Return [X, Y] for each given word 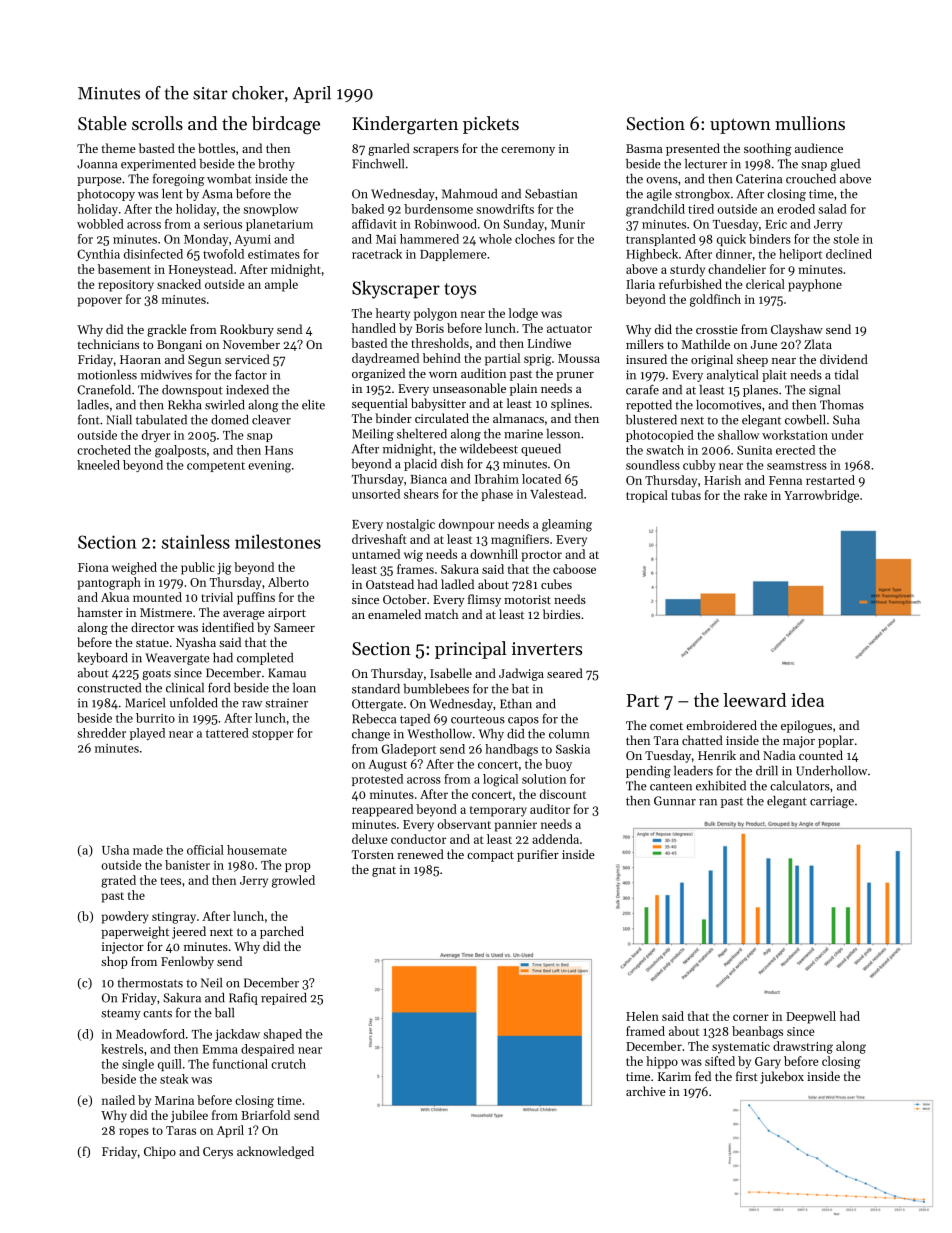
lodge [523, 314]
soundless [653, 465]
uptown [740, 126]
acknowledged [275, 1152]
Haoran [140, 359]
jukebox [782, 1077]
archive [646, 1091]
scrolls [157, 123]
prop [298, 867]
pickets [491, 125]
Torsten [373, 854]
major [799, 742]
